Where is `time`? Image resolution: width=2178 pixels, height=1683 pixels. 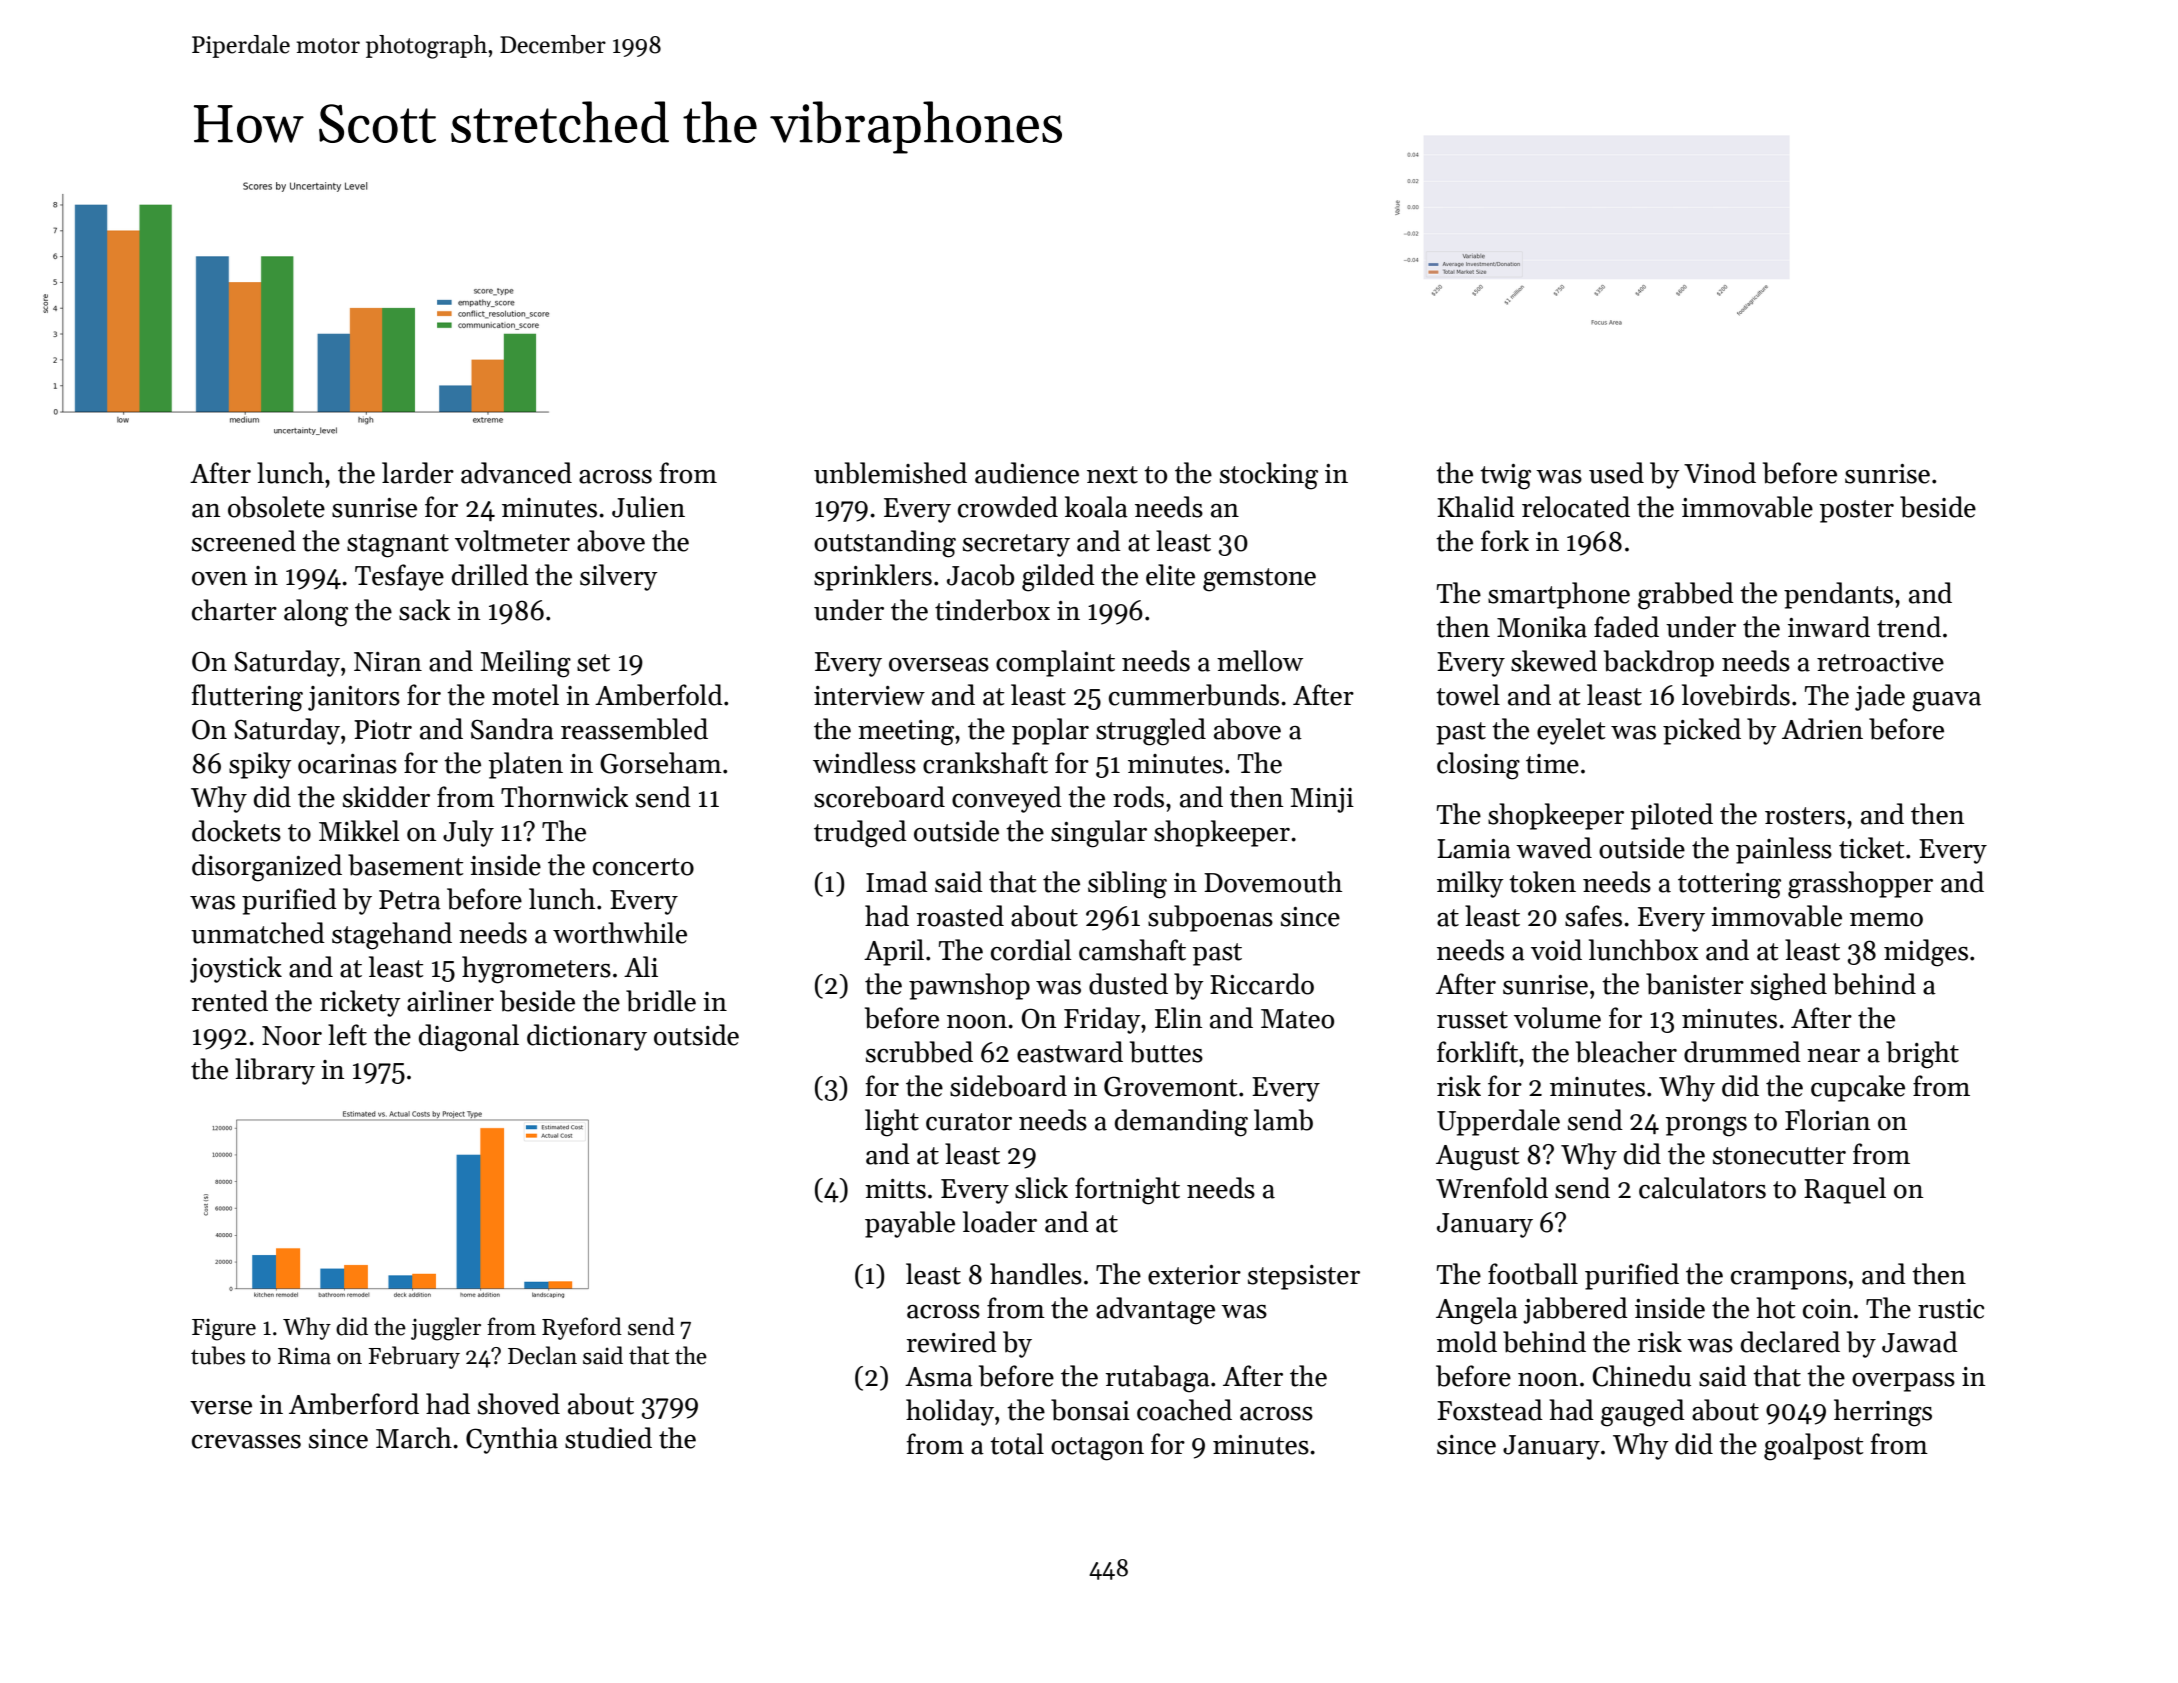
time is located at coordinates (1552, 764).
